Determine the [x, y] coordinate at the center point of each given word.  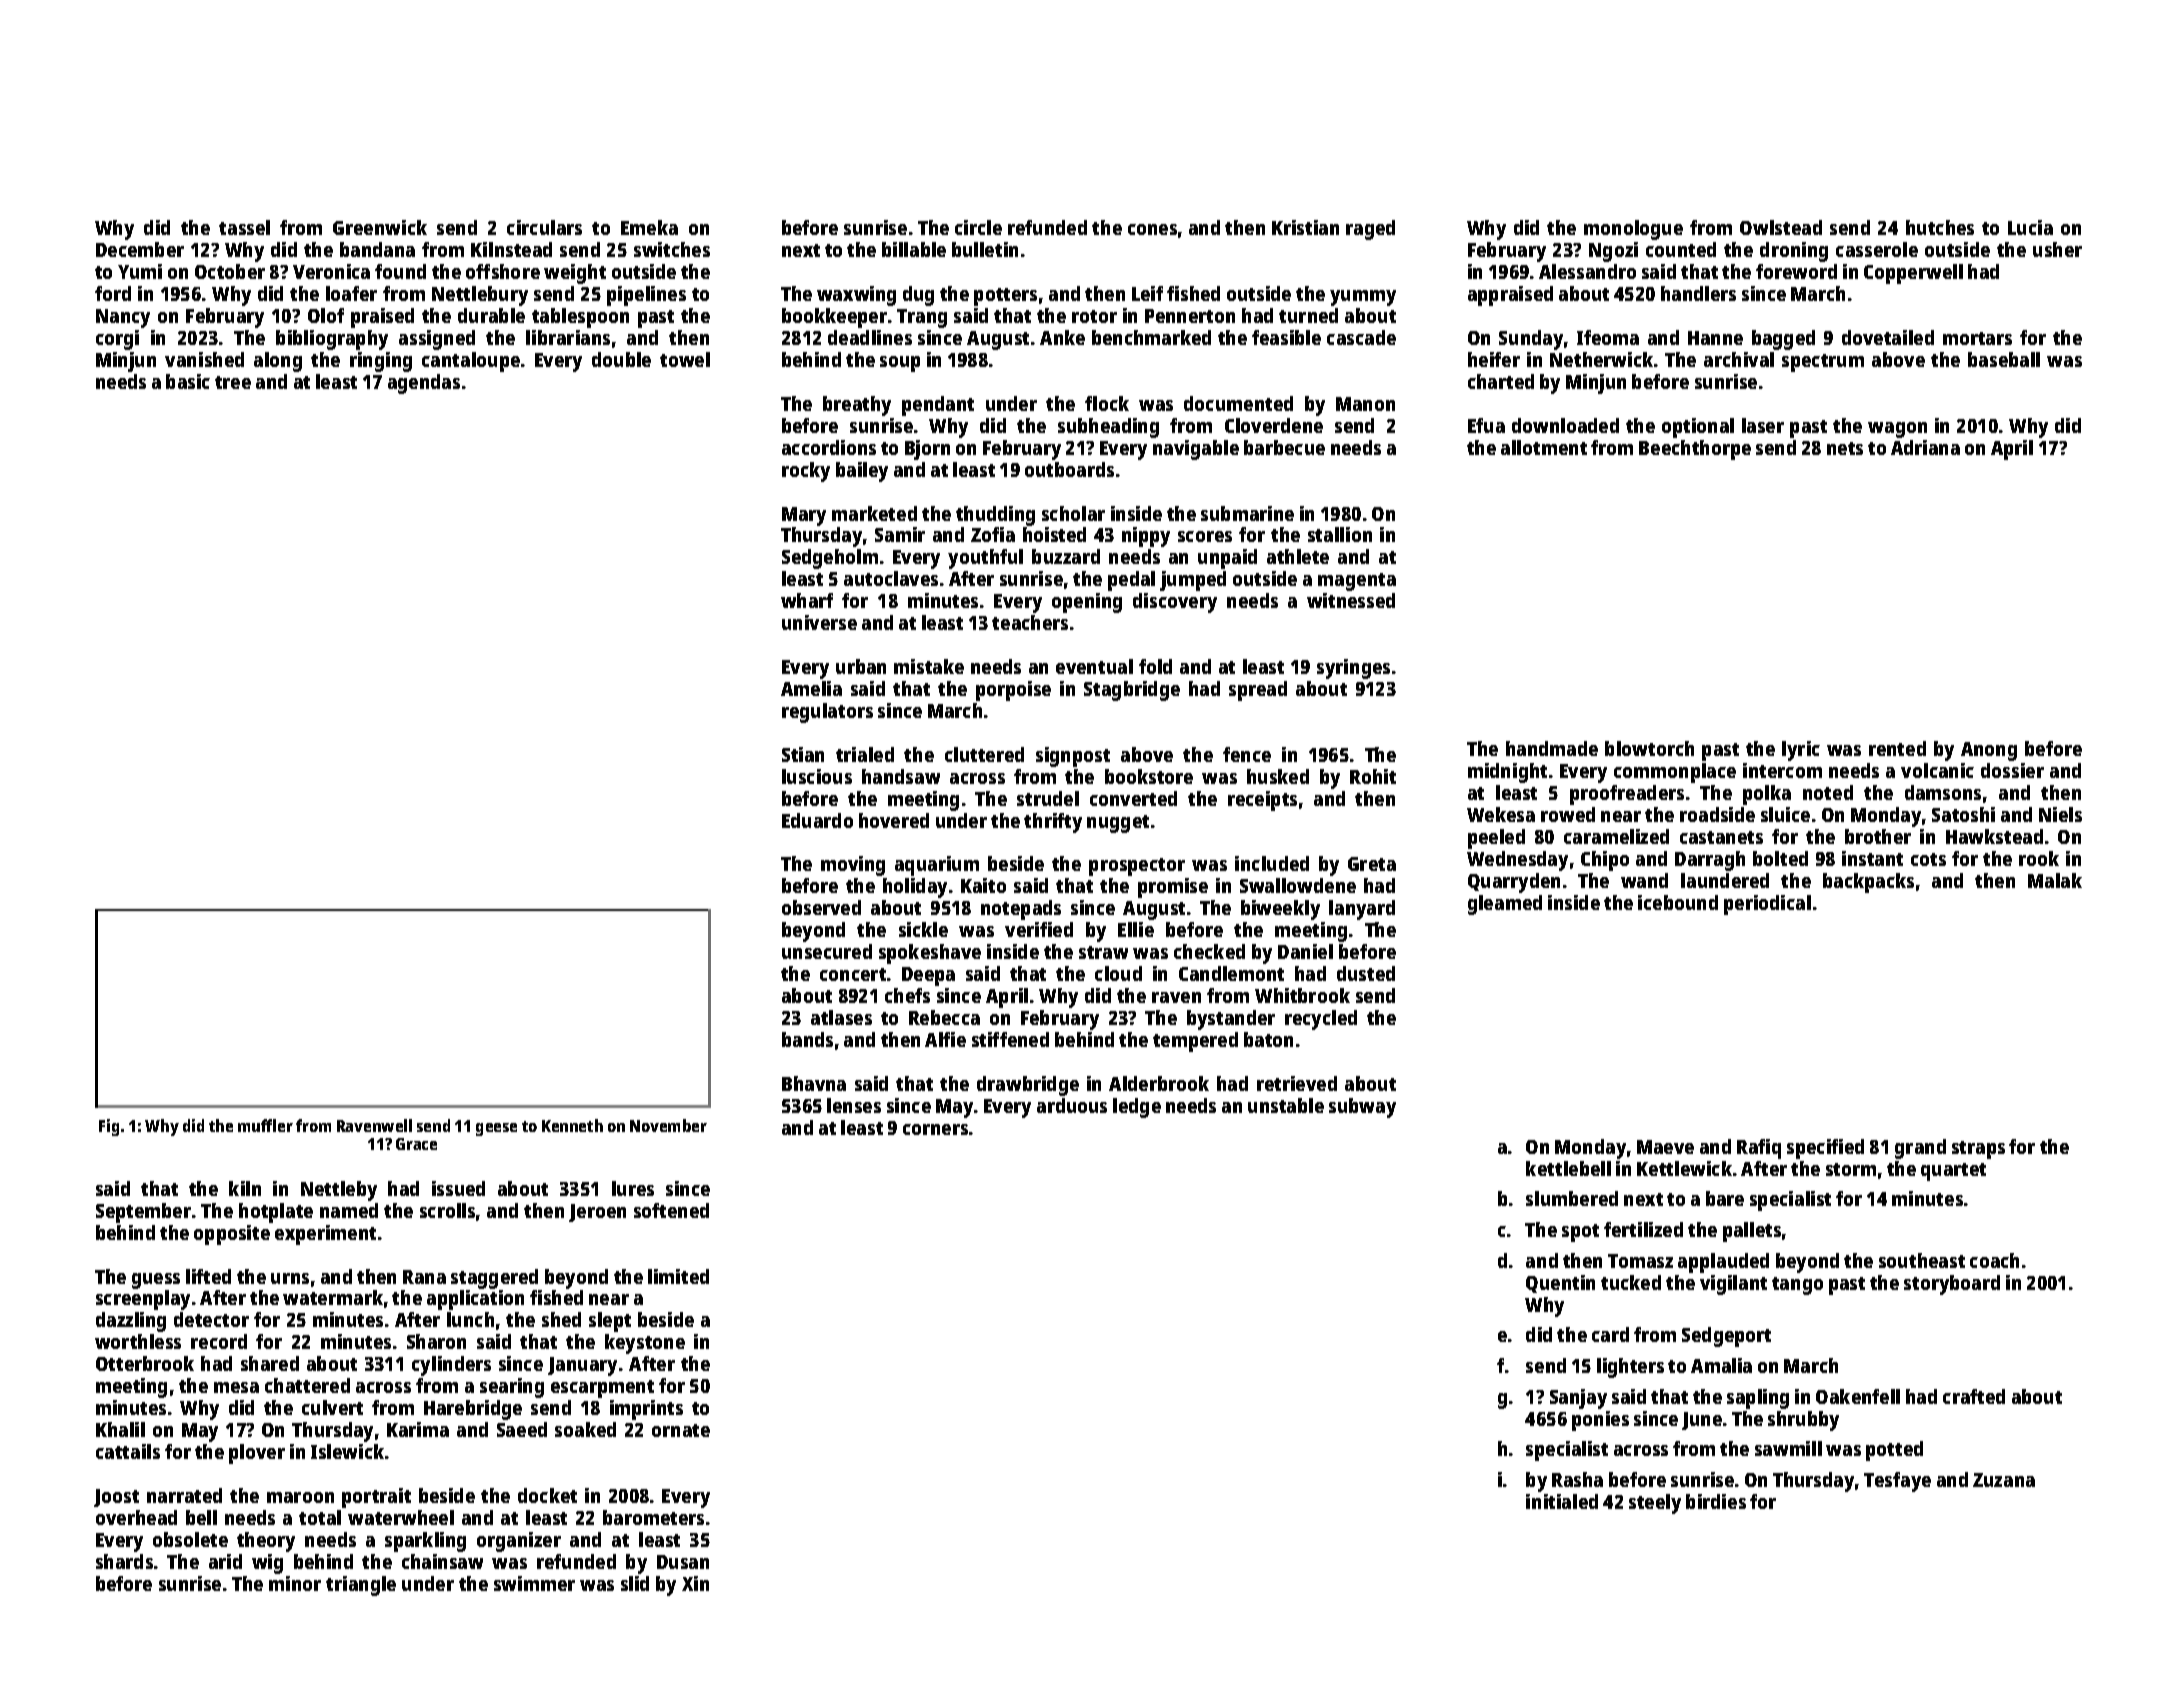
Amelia [811, 688]
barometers [653, 1517]
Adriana [1925, 447]
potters [1005, 297]
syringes [1353, 669]
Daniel [1305, 951]
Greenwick [380, 227]
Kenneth [572, 1125]
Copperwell [1913, 274]
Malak [2055, 880]
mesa [236, 1387]
